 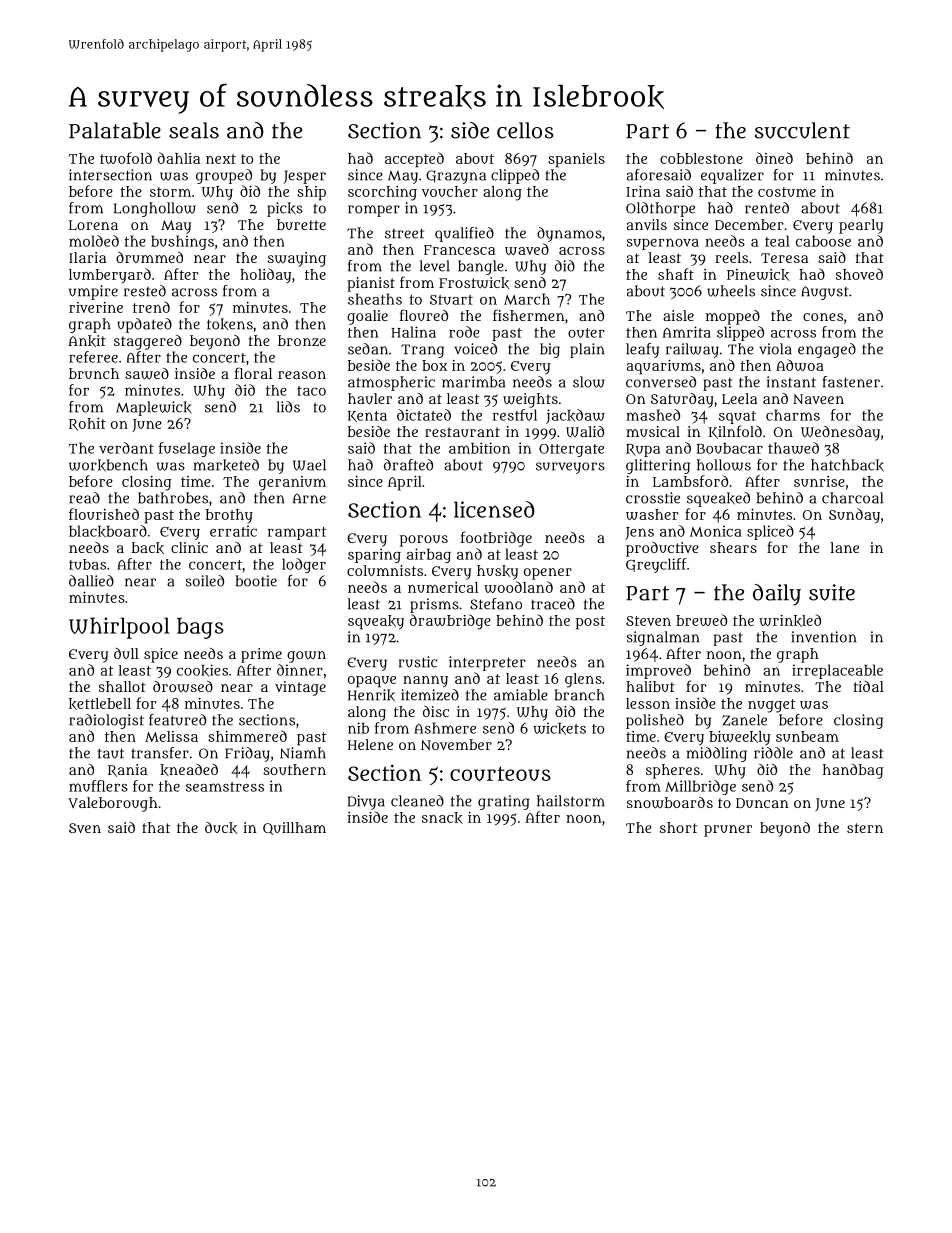 What do you see at coordinates (85, 828) in the document?
I see `Sven` at bounding box center [85, 828].
